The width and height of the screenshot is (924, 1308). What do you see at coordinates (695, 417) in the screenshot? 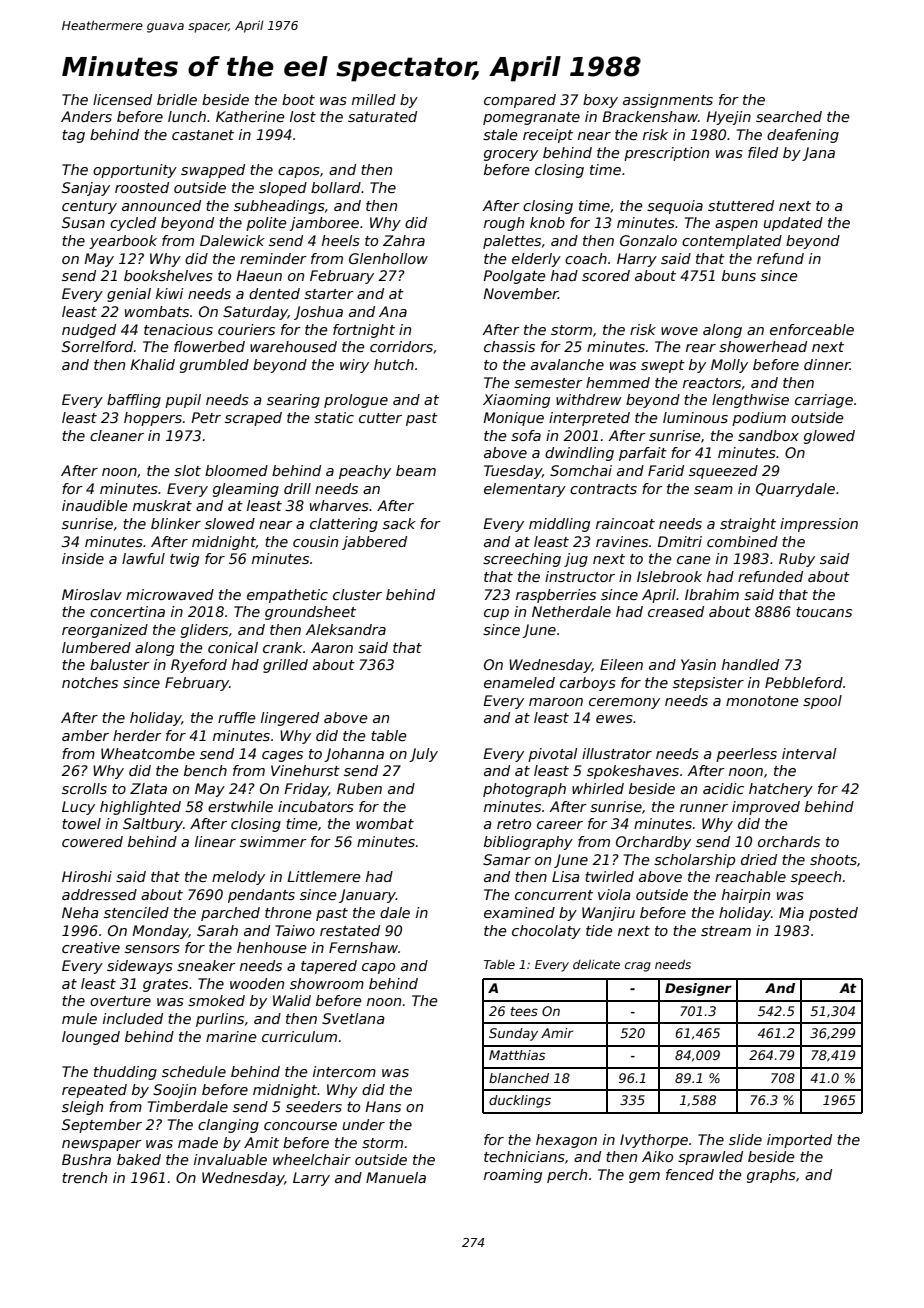
I see `luminous` at bounding box center [695, 417].
